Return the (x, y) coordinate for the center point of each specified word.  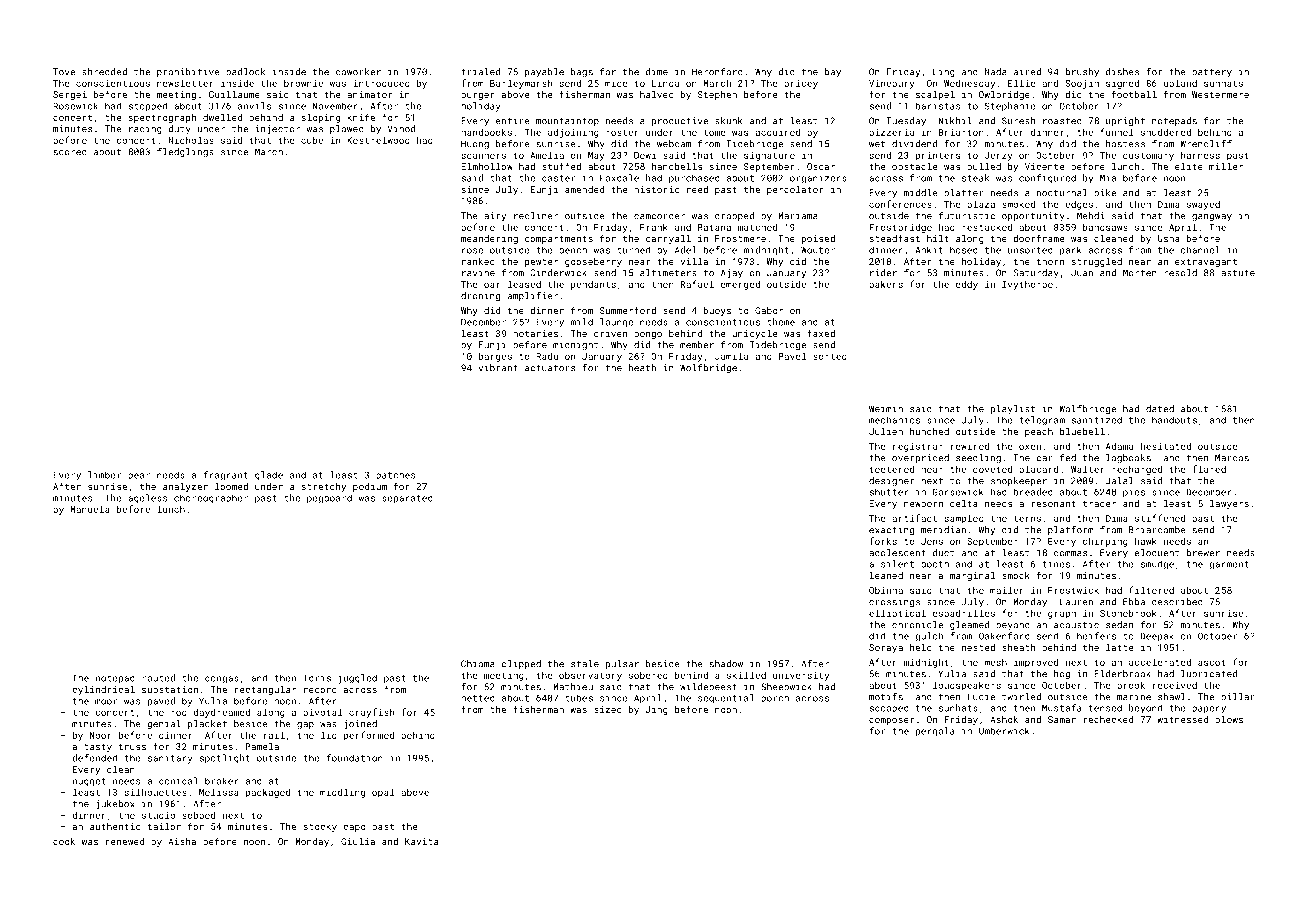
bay (833, 72)
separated (407, 498)
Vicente (1045, 166)
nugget (89, 782)
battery (1212, 72)
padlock (245, 72)
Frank (654, 227)
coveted (992, 469)
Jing (657, 710)
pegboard (329, 498)
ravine (478, 273)
